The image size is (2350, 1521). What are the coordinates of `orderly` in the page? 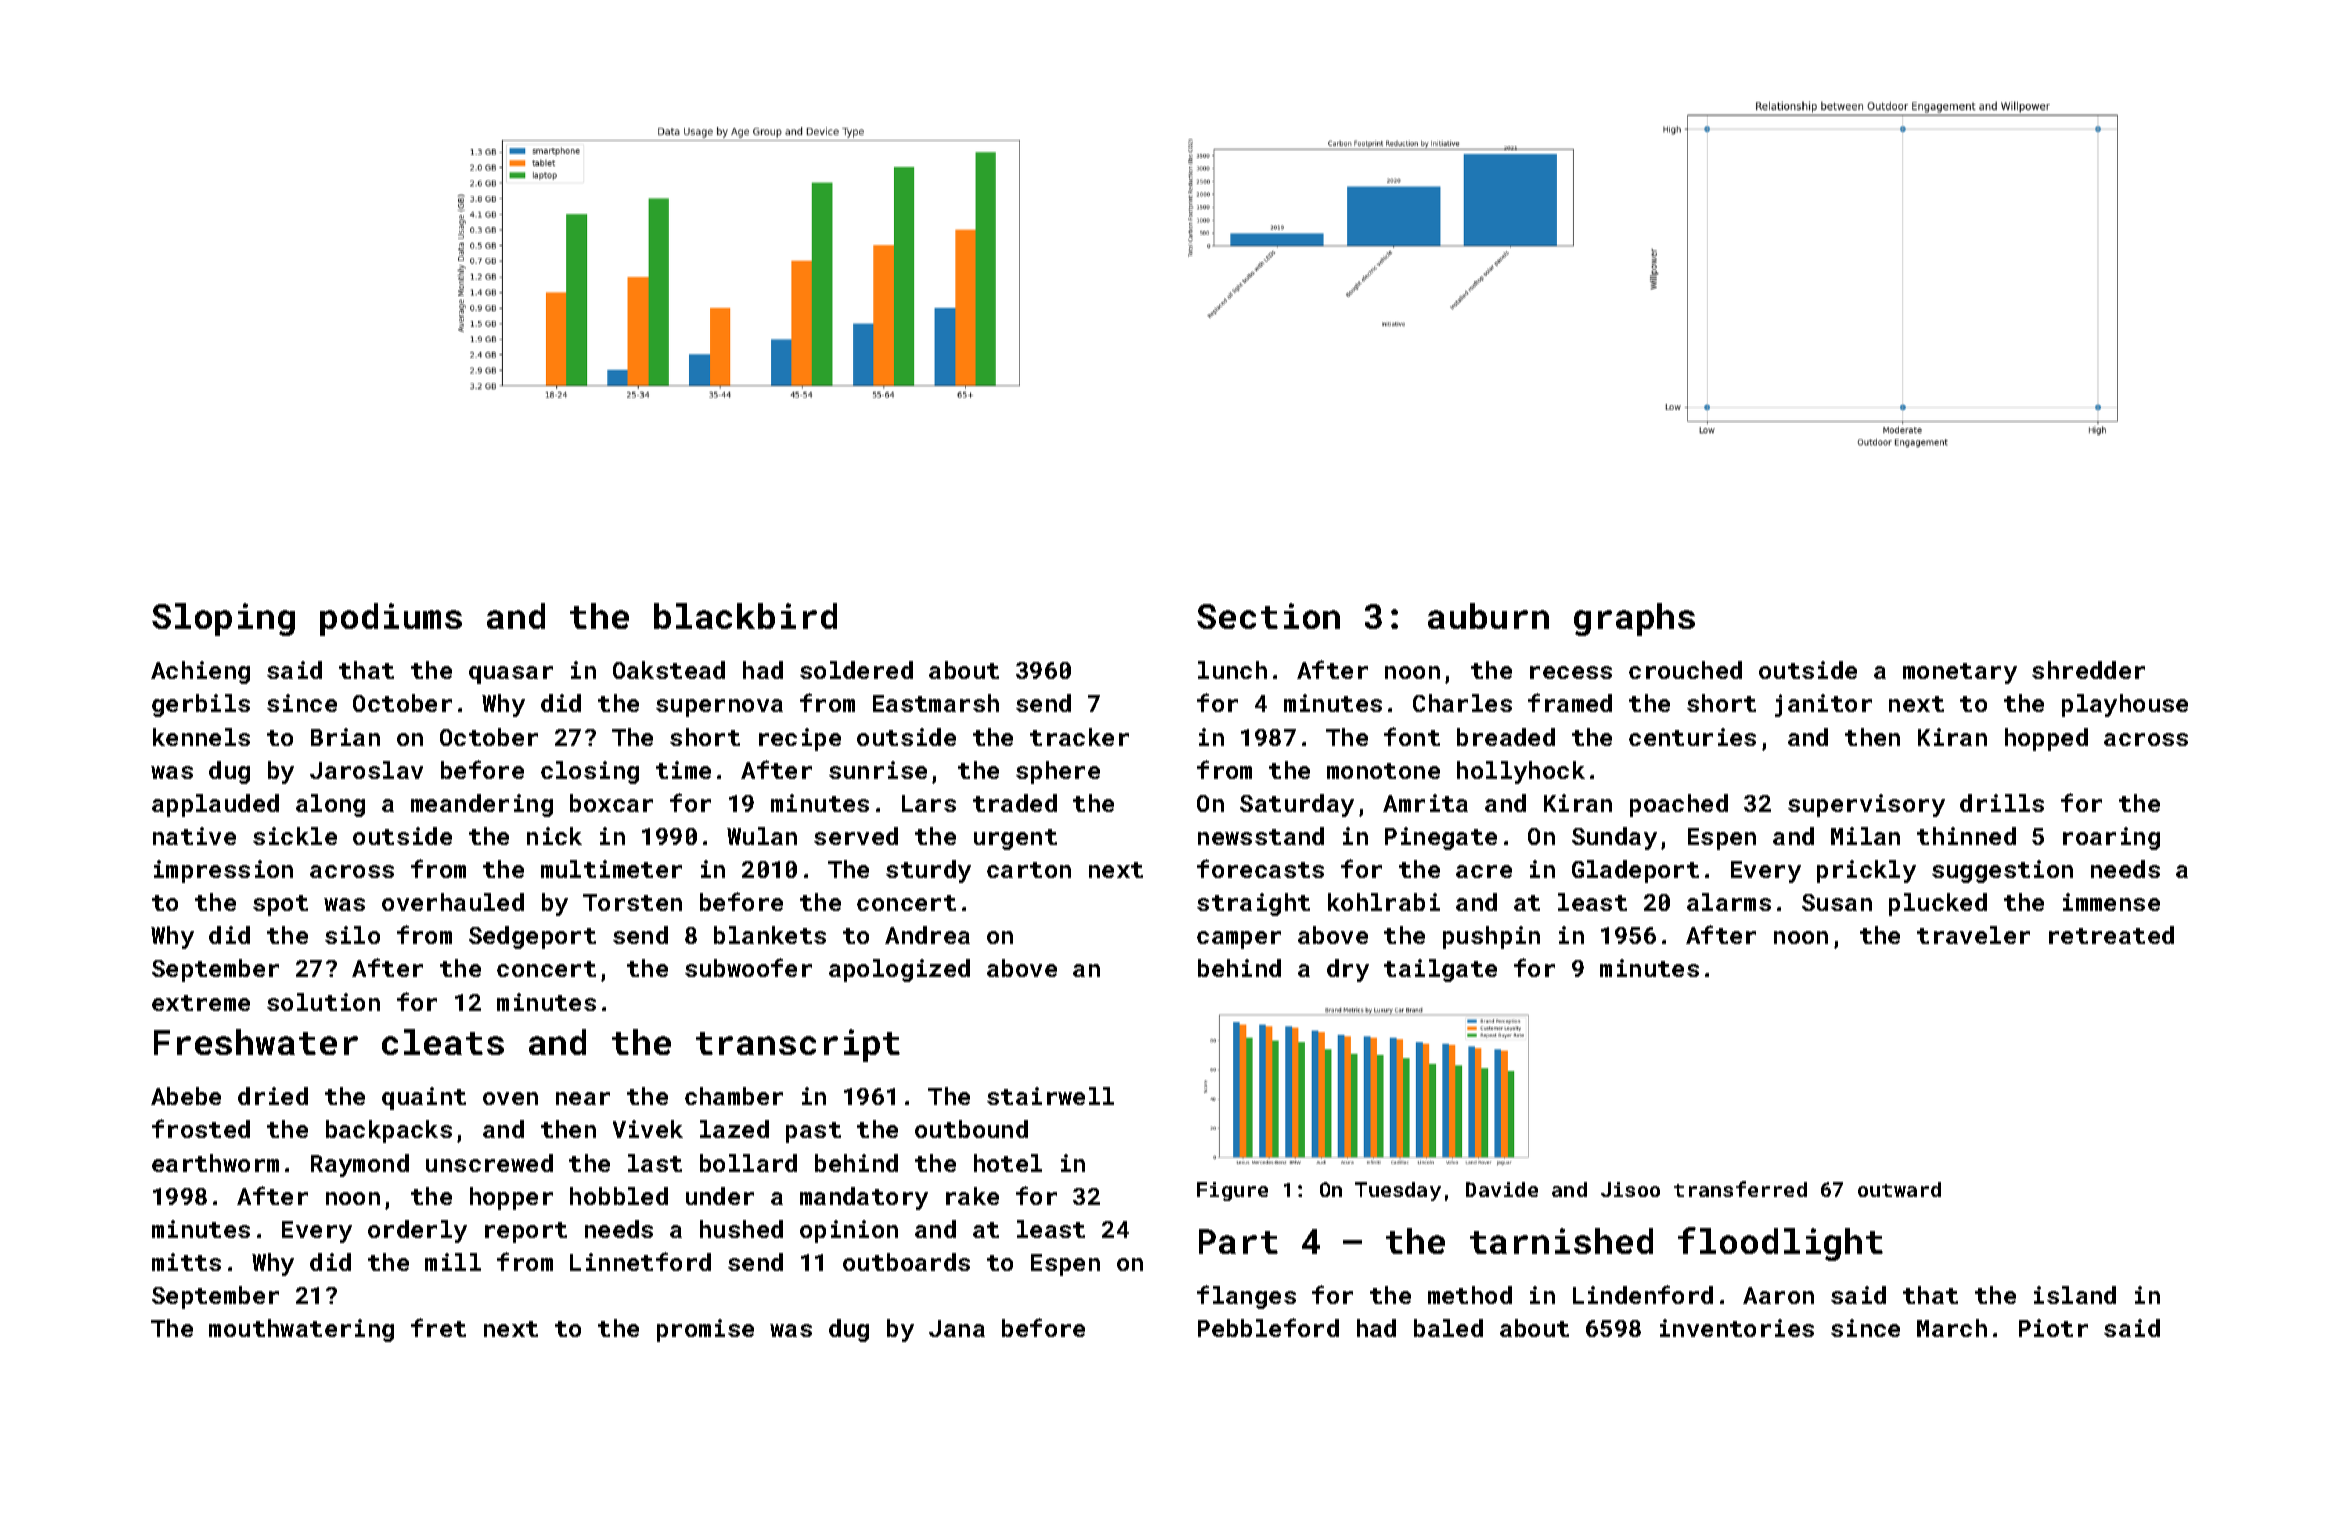 It's located at (417, 1231).
